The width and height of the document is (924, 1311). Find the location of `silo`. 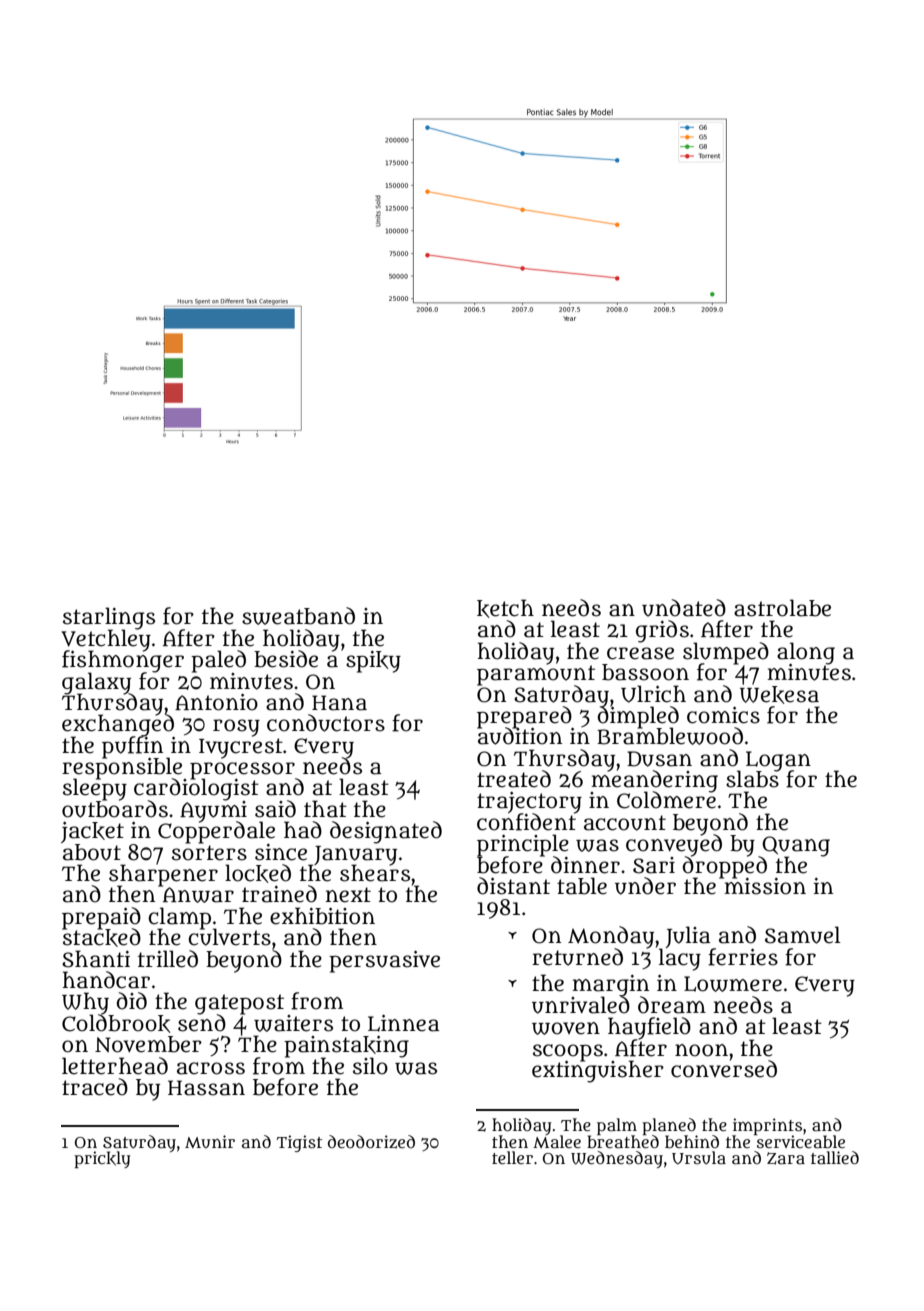

silo is located at coordinates (370, 1066).
